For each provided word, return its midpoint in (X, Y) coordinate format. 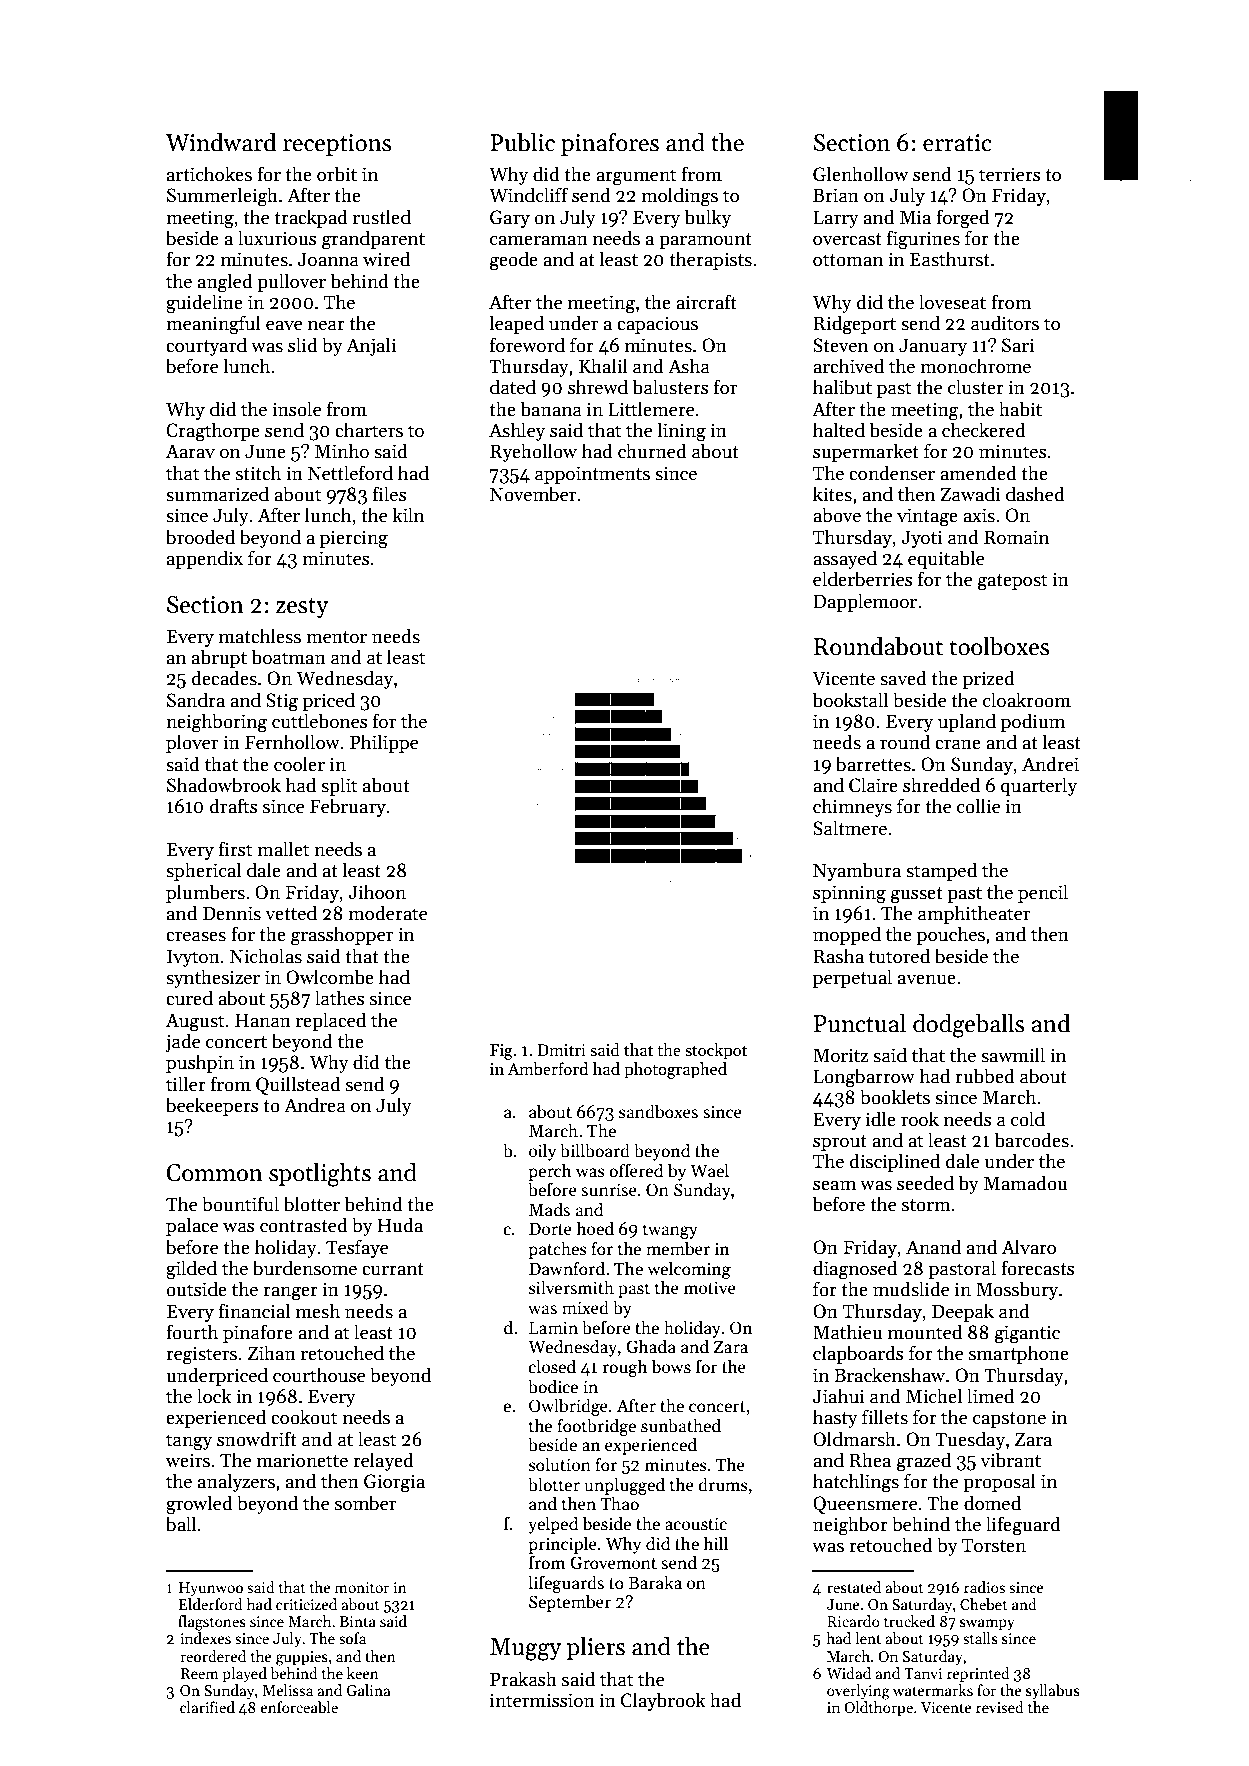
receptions (337, 145)
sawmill (1013, 1055)
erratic (957, 143)
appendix (205, 559)
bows (671, 1366)
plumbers (205, 893)
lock (214, 1396)
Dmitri (561, 1050)
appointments (592, 475)
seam (834, 1185)
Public (522, 142)
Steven (840, 345)
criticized (306, 1604)
